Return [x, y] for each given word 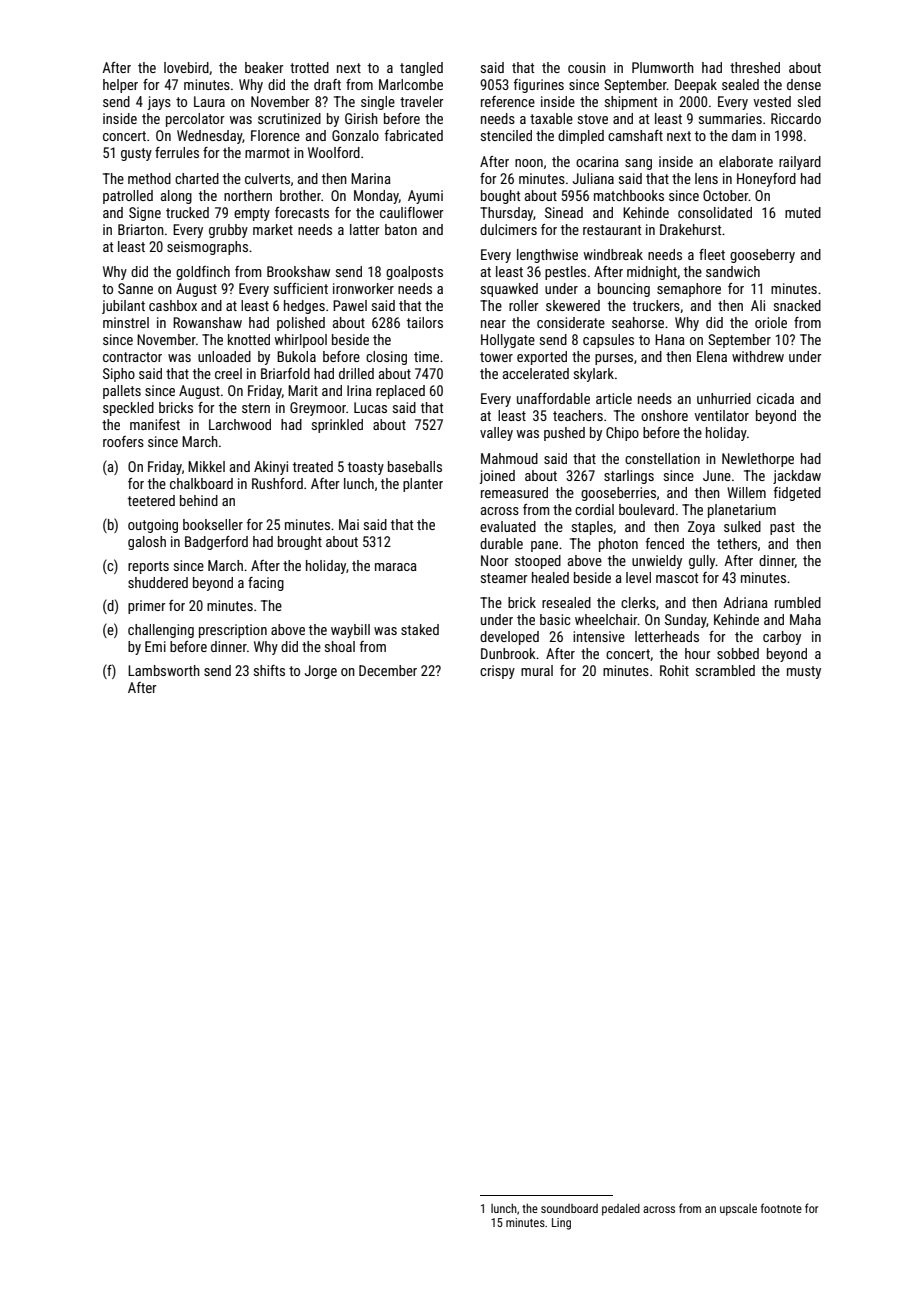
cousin [587, 67]
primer [147, 607]
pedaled [621, 1210]
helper [120, 86]
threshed [755, 67]
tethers [737, 543]
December [388, 670]
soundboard [569, 1208]
